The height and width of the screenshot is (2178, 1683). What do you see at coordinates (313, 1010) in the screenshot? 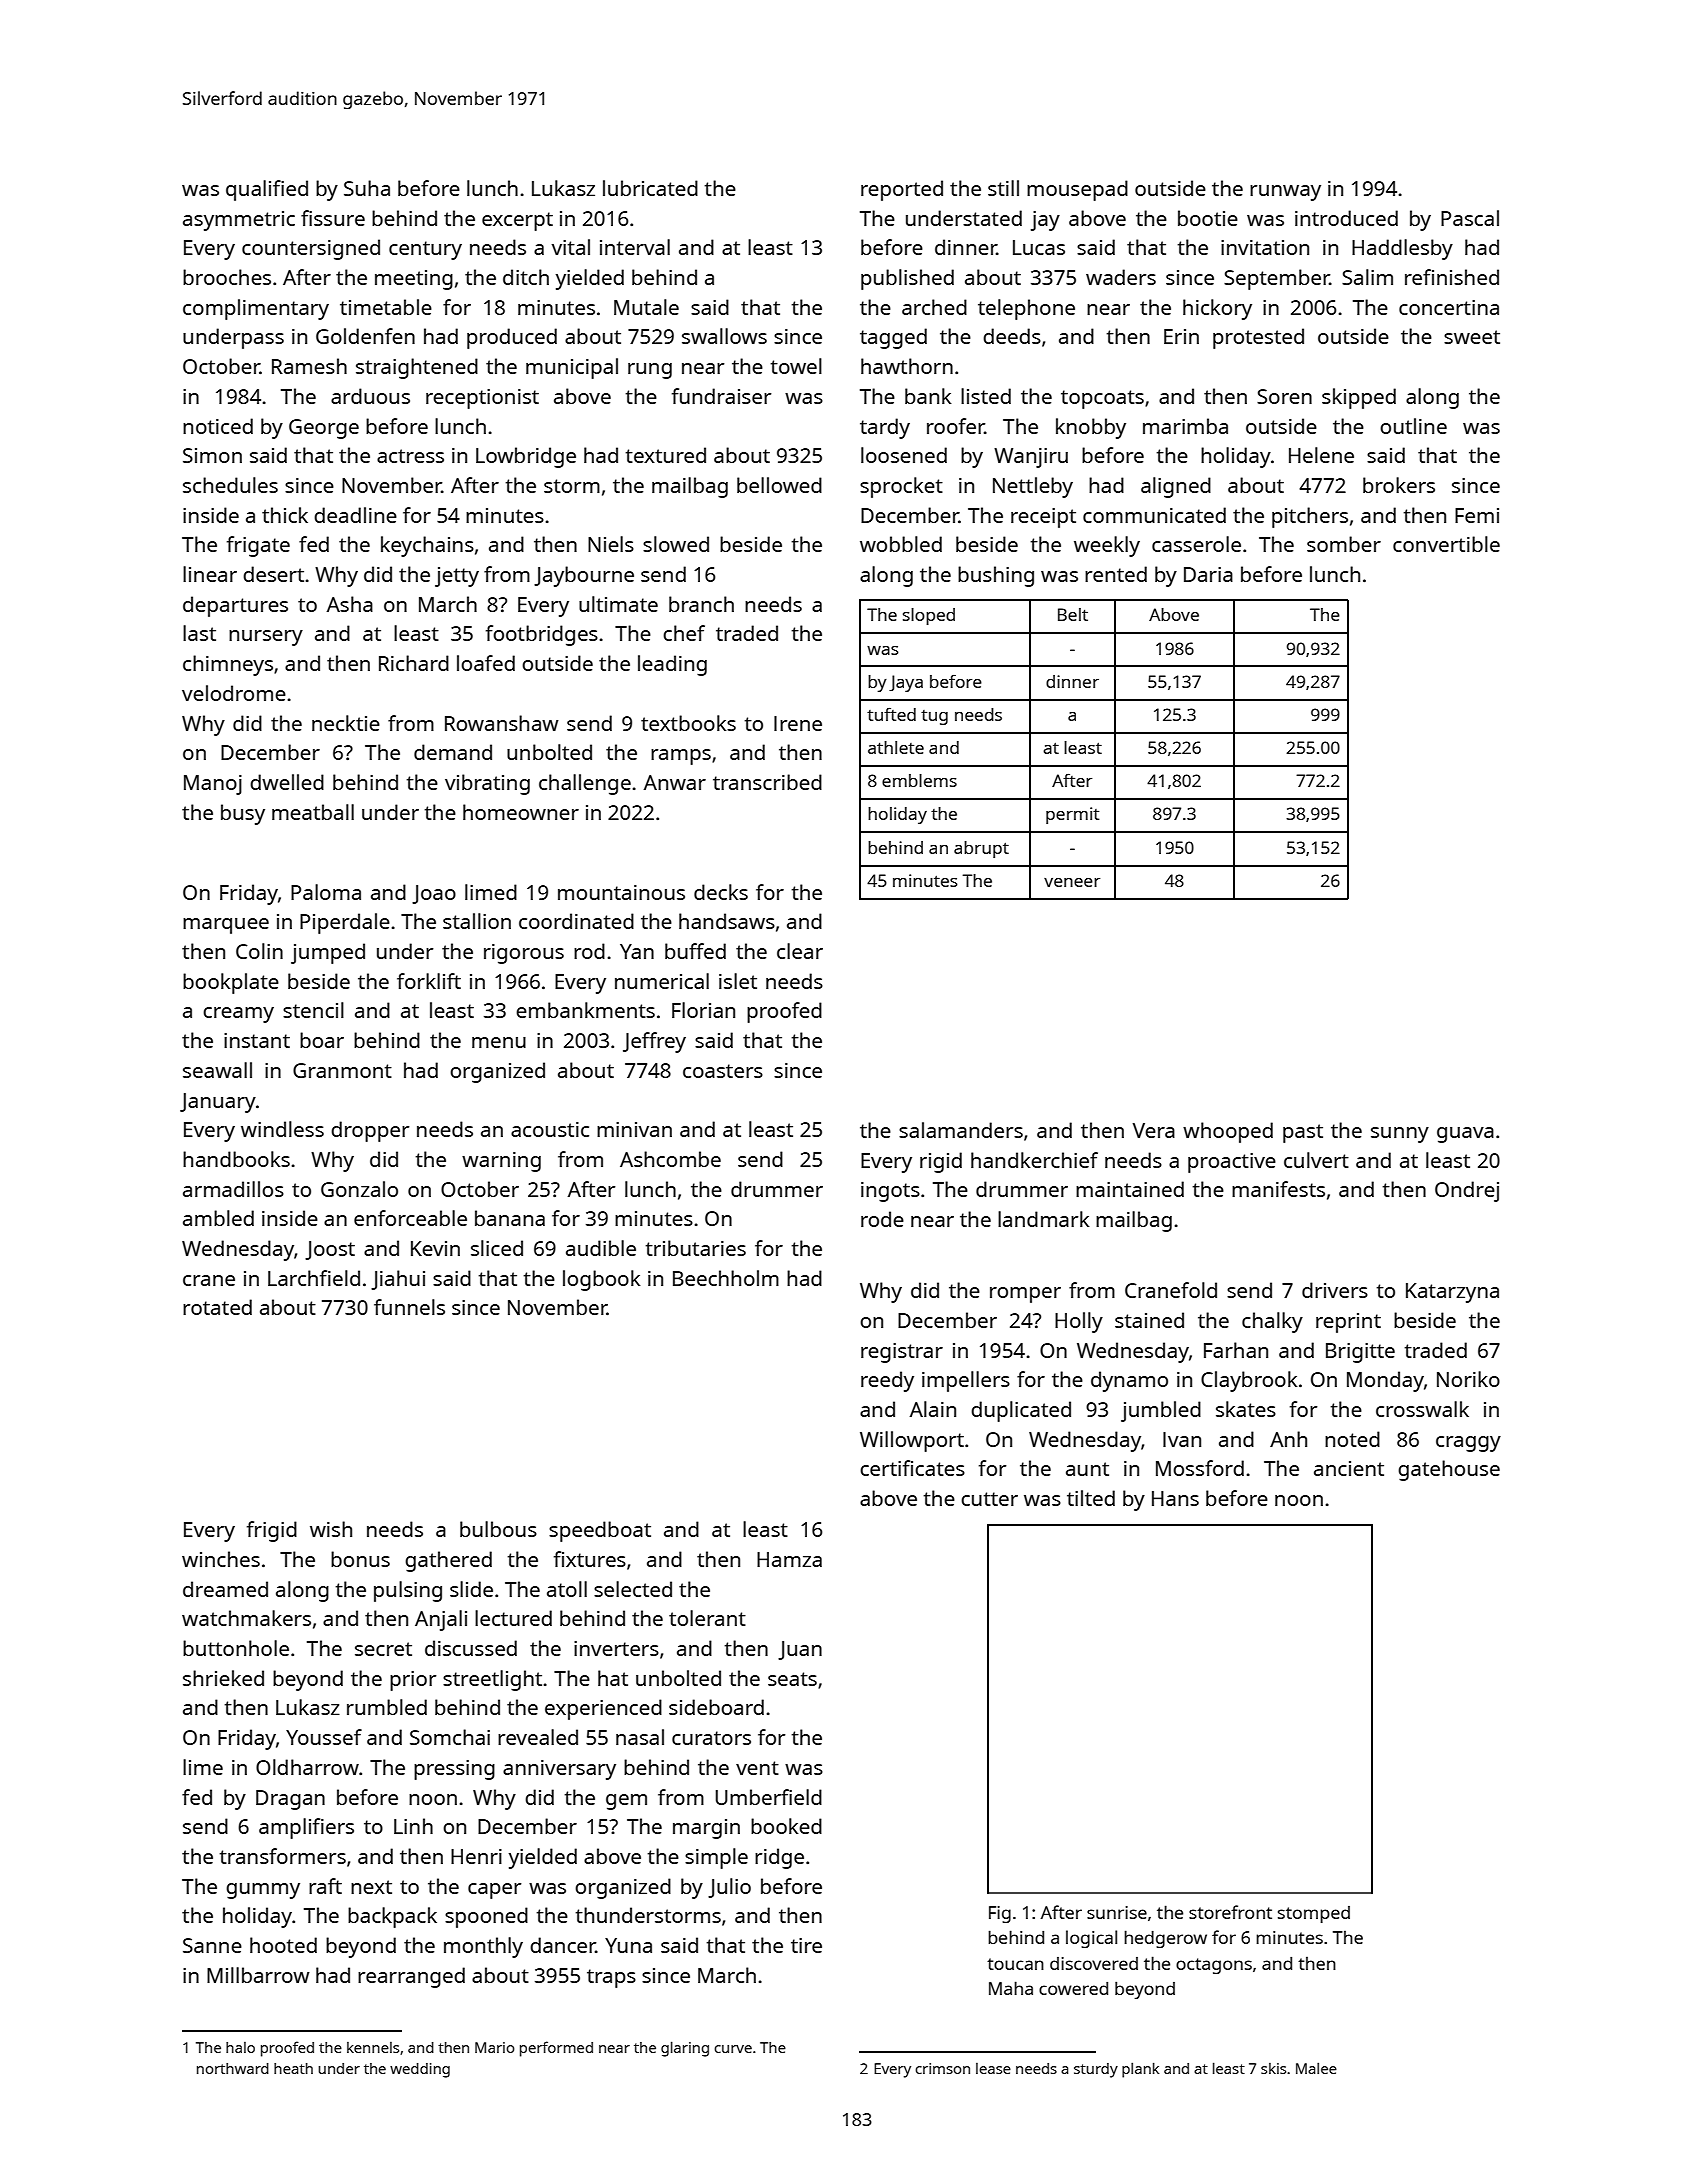
I see `stencil` at bounding box center [313, 1010].
